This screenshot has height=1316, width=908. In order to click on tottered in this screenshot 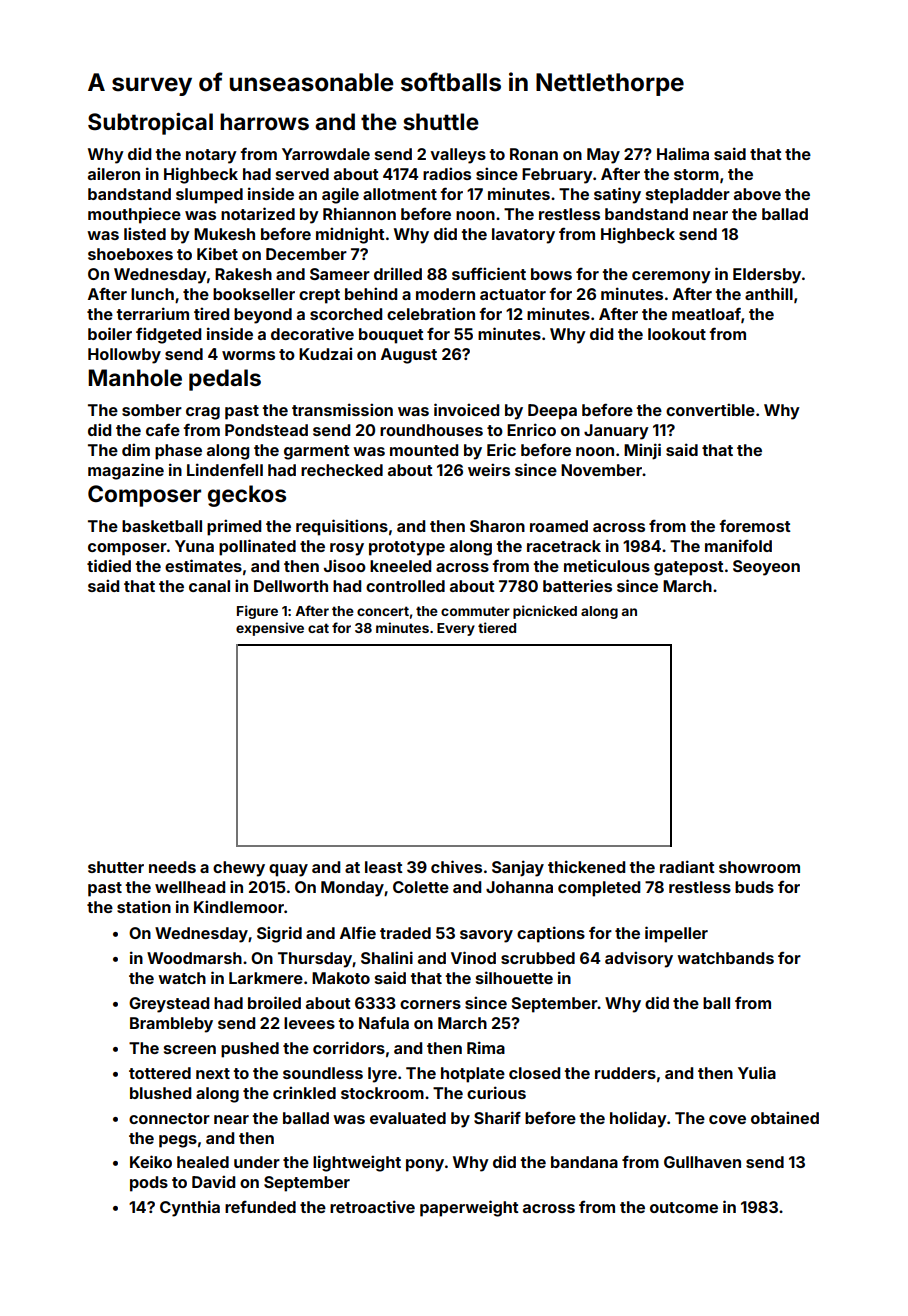, I will do `click(160, 1073)`.
